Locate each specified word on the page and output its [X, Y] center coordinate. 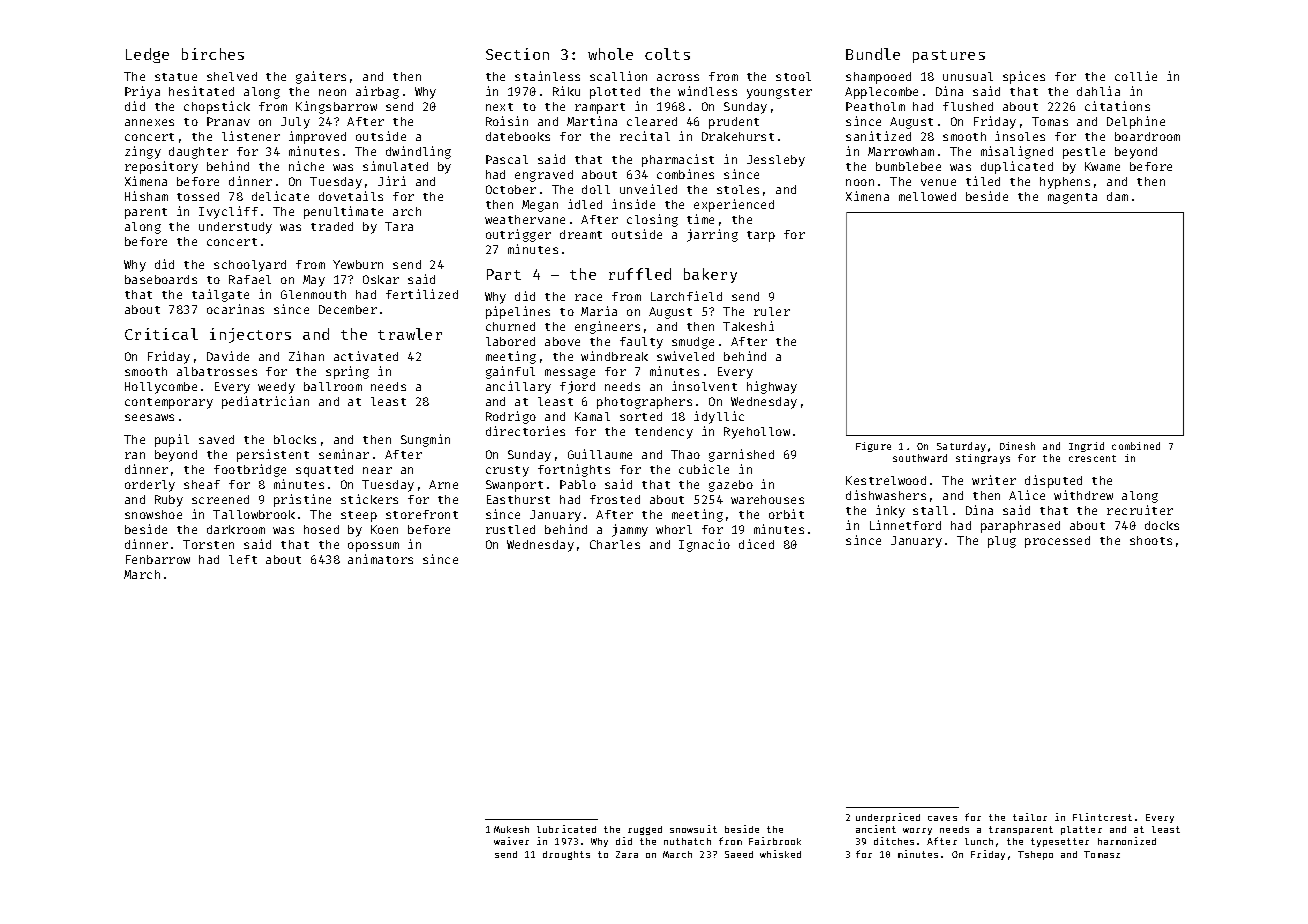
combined [1136, 446]
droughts [566, 855]
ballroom [333, 386]
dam [1117, 196]
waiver [511, 841]
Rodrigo [511, 417]
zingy [143, 152]
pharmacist [678, 160]
